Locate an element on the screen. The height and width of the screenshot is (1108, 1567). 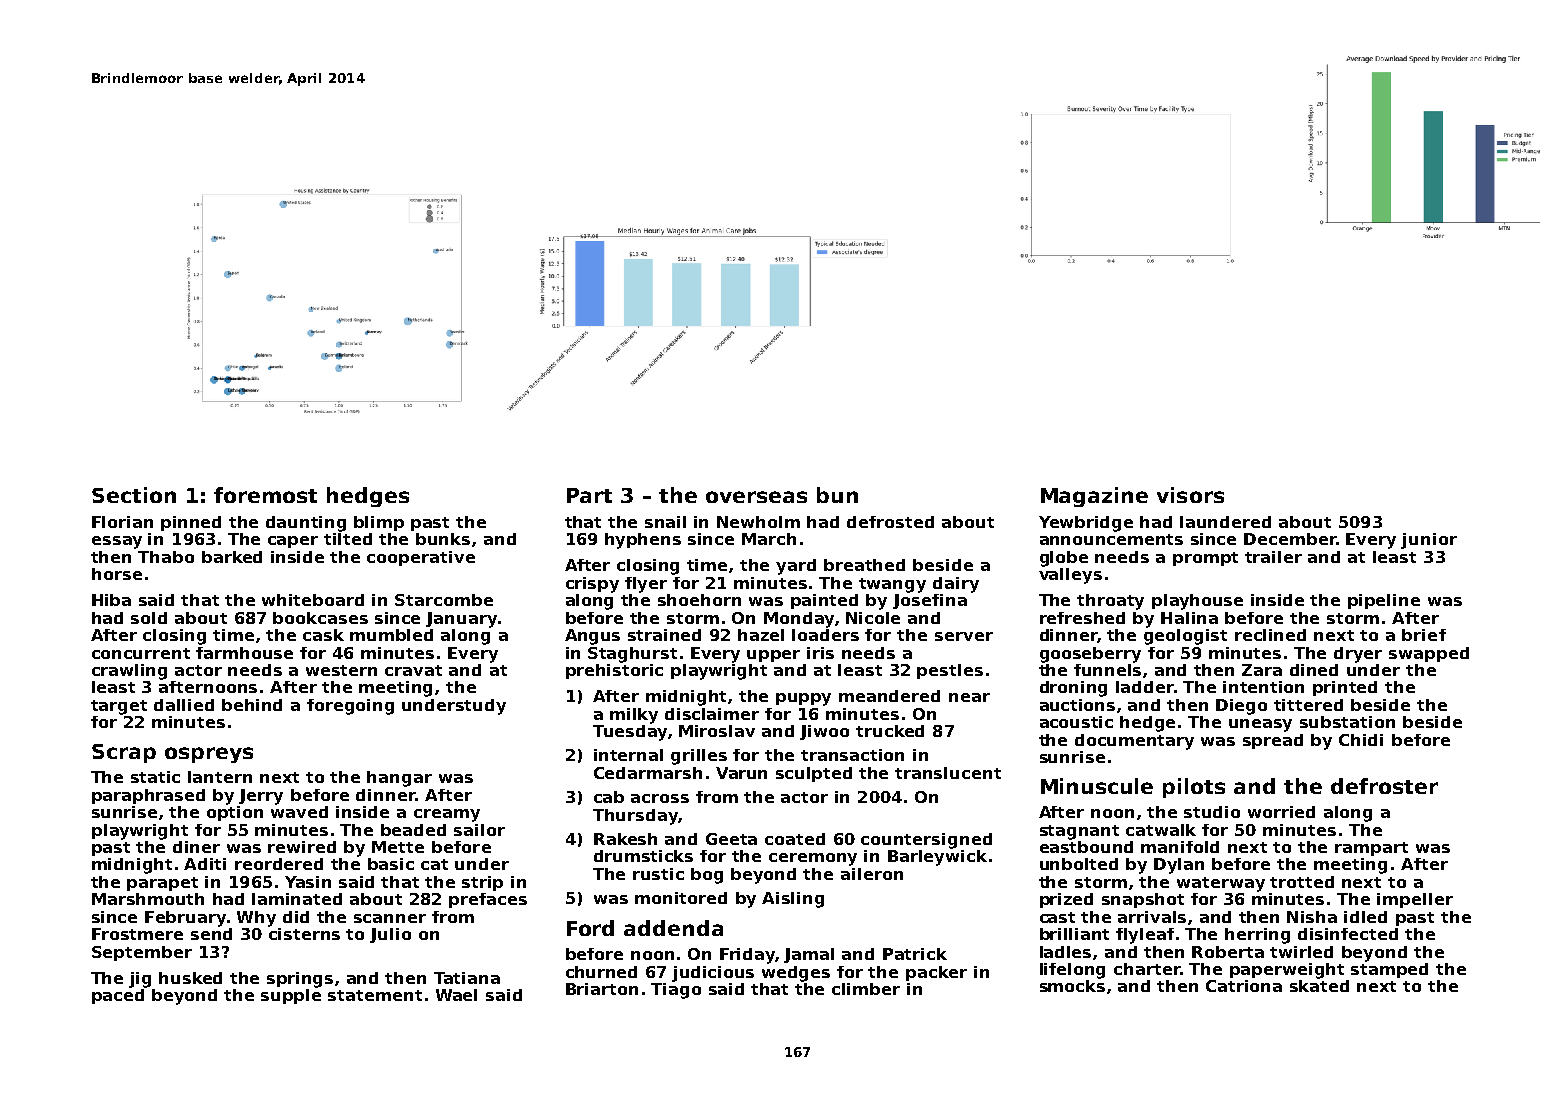
tittered is located at coordinates (1308, 705).
